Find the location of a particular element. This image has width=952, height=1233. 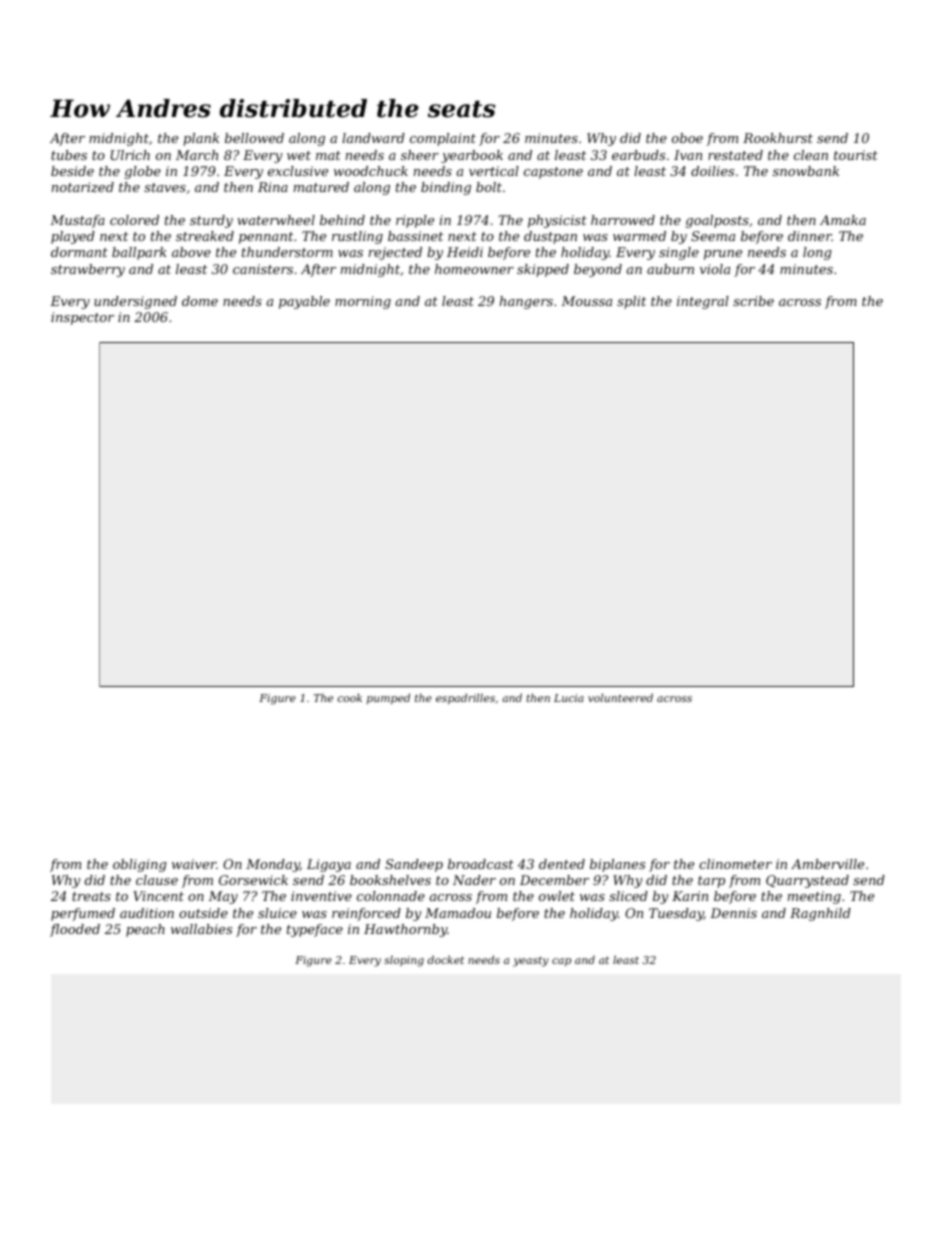

cook is located at coordinates (350, 697).
